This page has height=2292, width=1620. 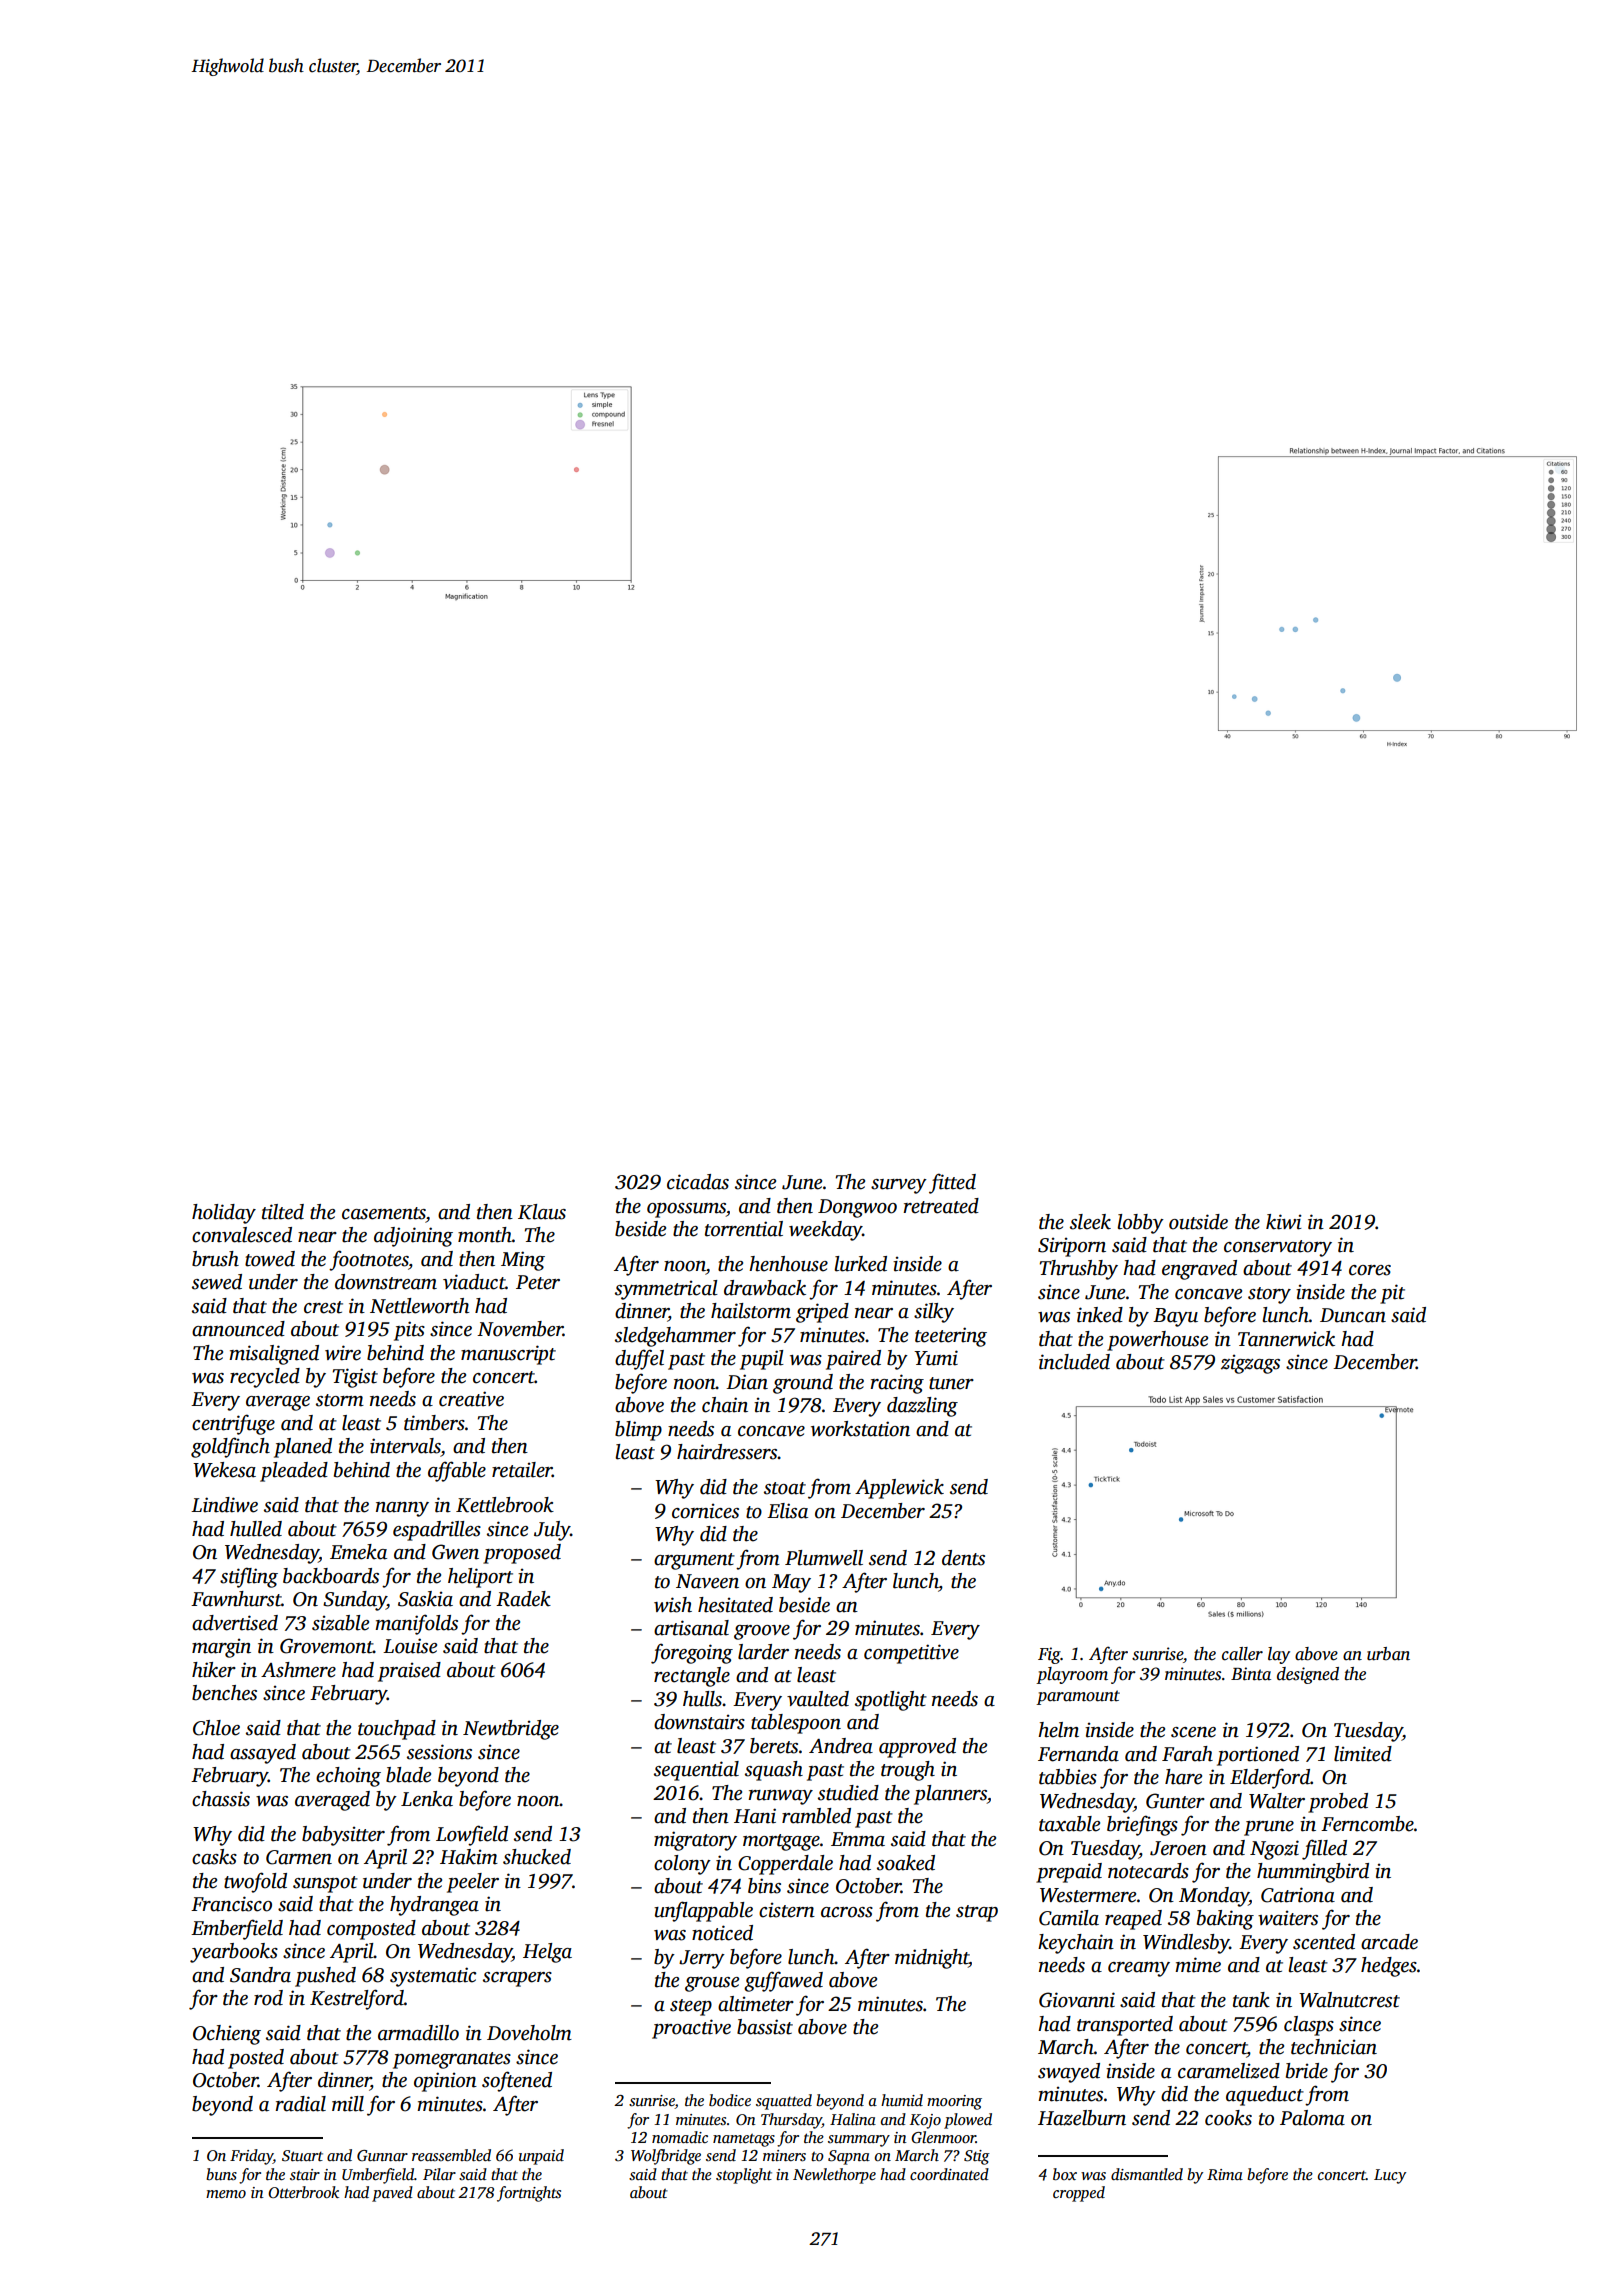 What do you see at coordinates (397, 1730) in the page?
I see `touchpad` at bounding box center [397, 1730].
